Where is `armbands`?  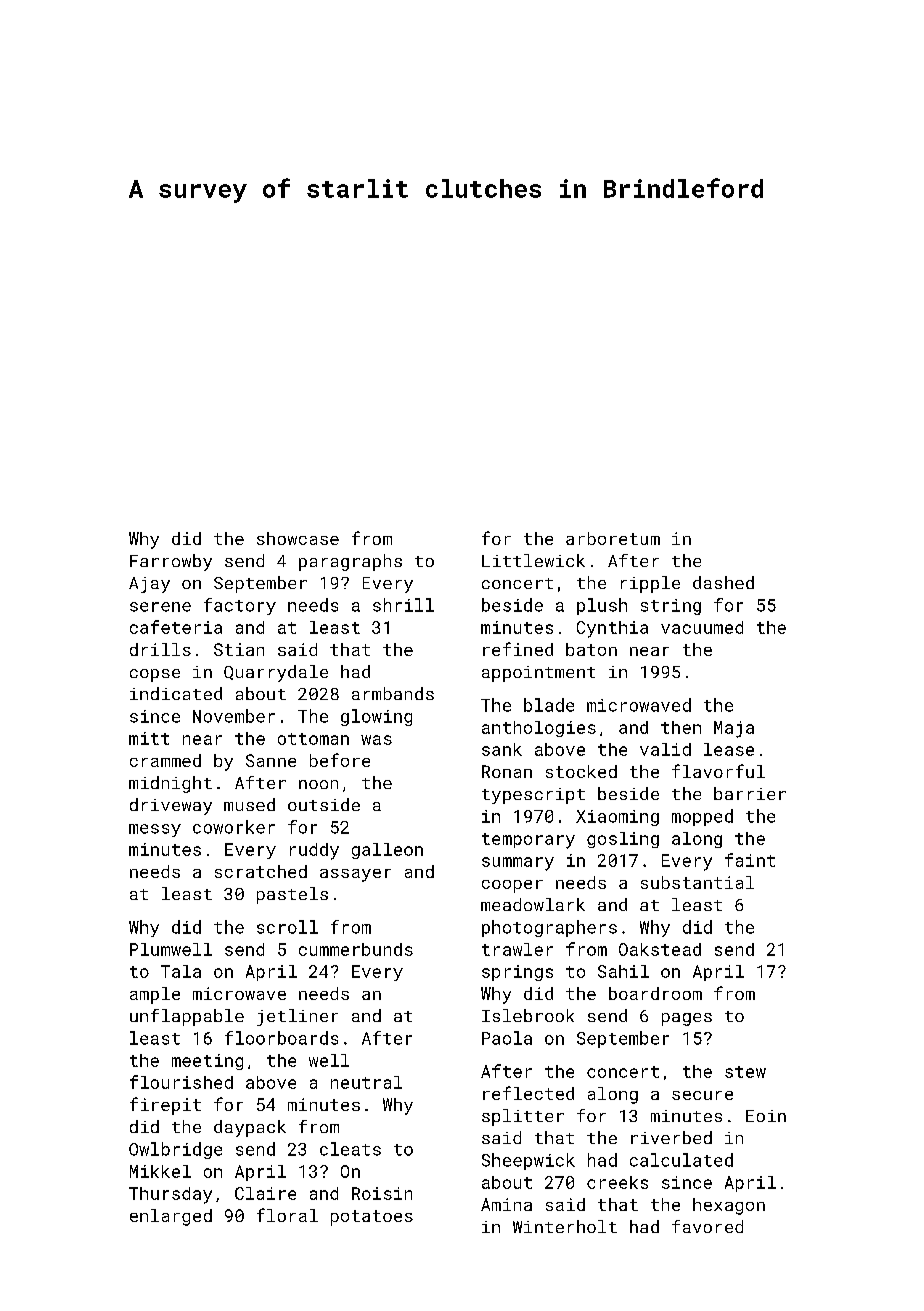
armbands is located at coordinates (393, 693).
